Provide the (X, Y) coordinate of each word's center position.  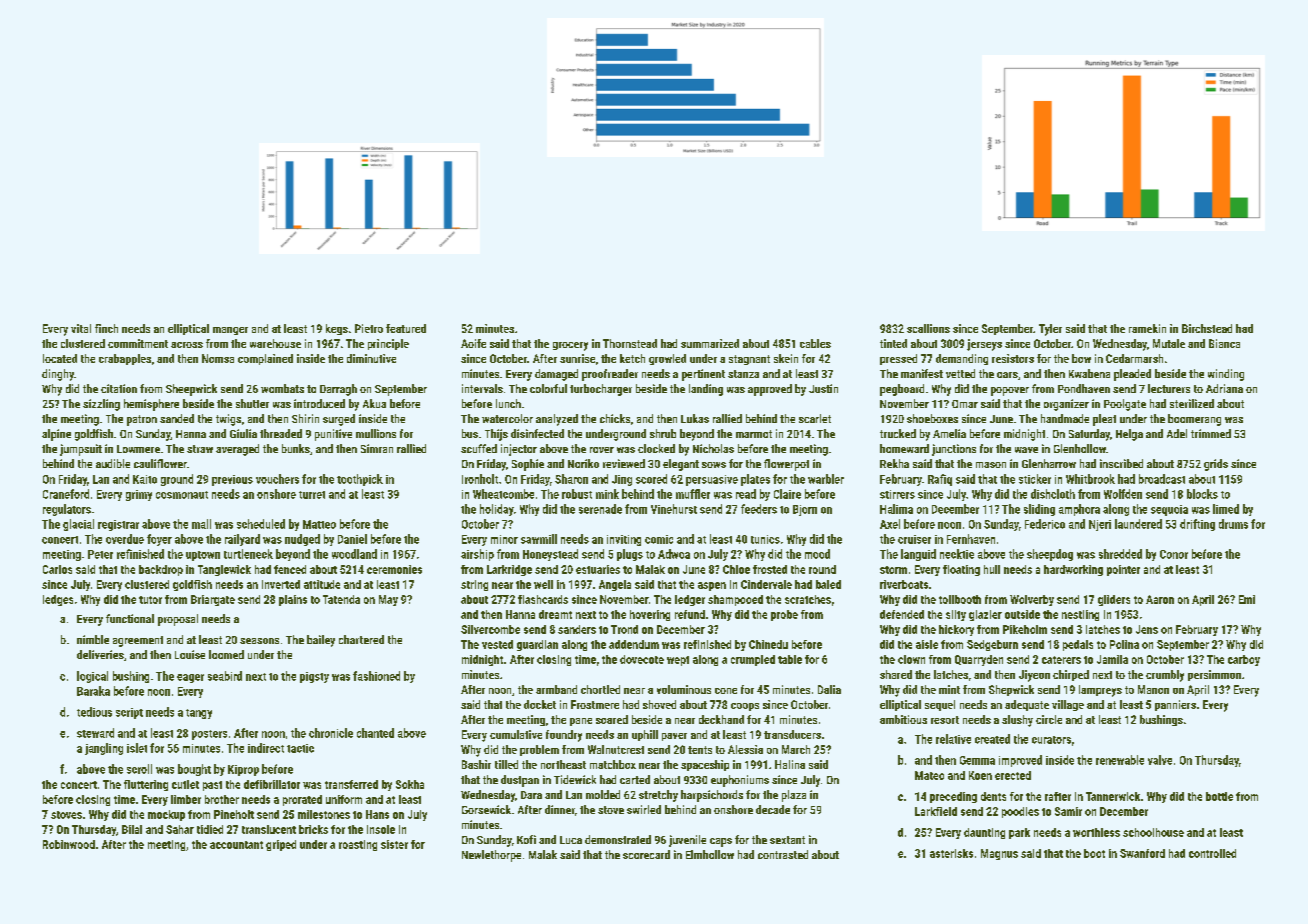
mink (607, 494)
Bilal (132, 829)
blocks (1202, 494)
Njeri (1100, 525)
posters (209, 735)
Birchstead (1207, 328)
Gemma (977, 760)
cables (815, 343)
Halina (790, 764)
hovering (650, 615)
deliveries (100, 654)
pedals (1078, 645)
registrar (118, 525)
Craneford (66, 494)
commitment (138, 343)
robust (577, 494)
